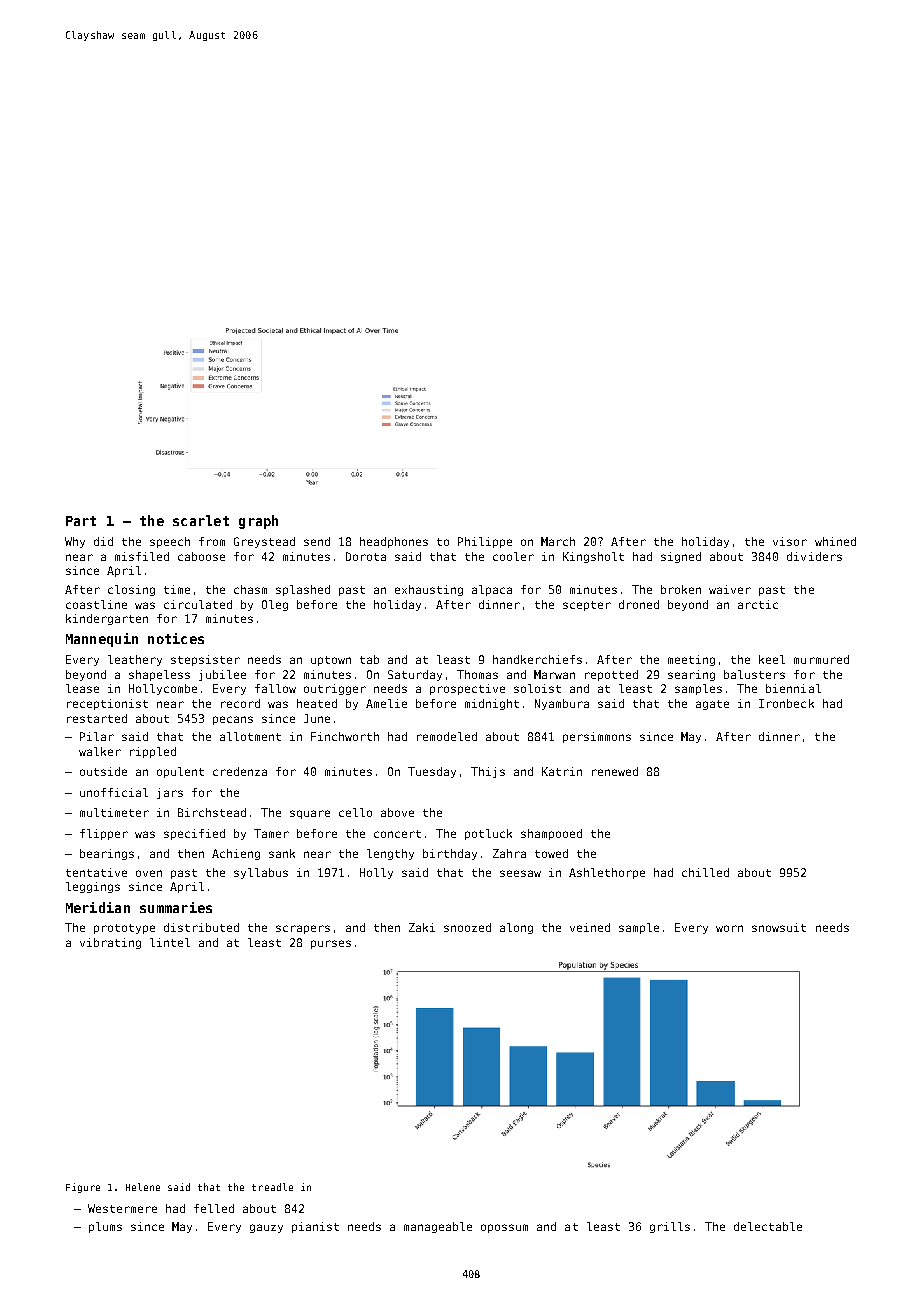 This screenshot has height=1308, width=924. I want to click on along, so click(516, 928).
